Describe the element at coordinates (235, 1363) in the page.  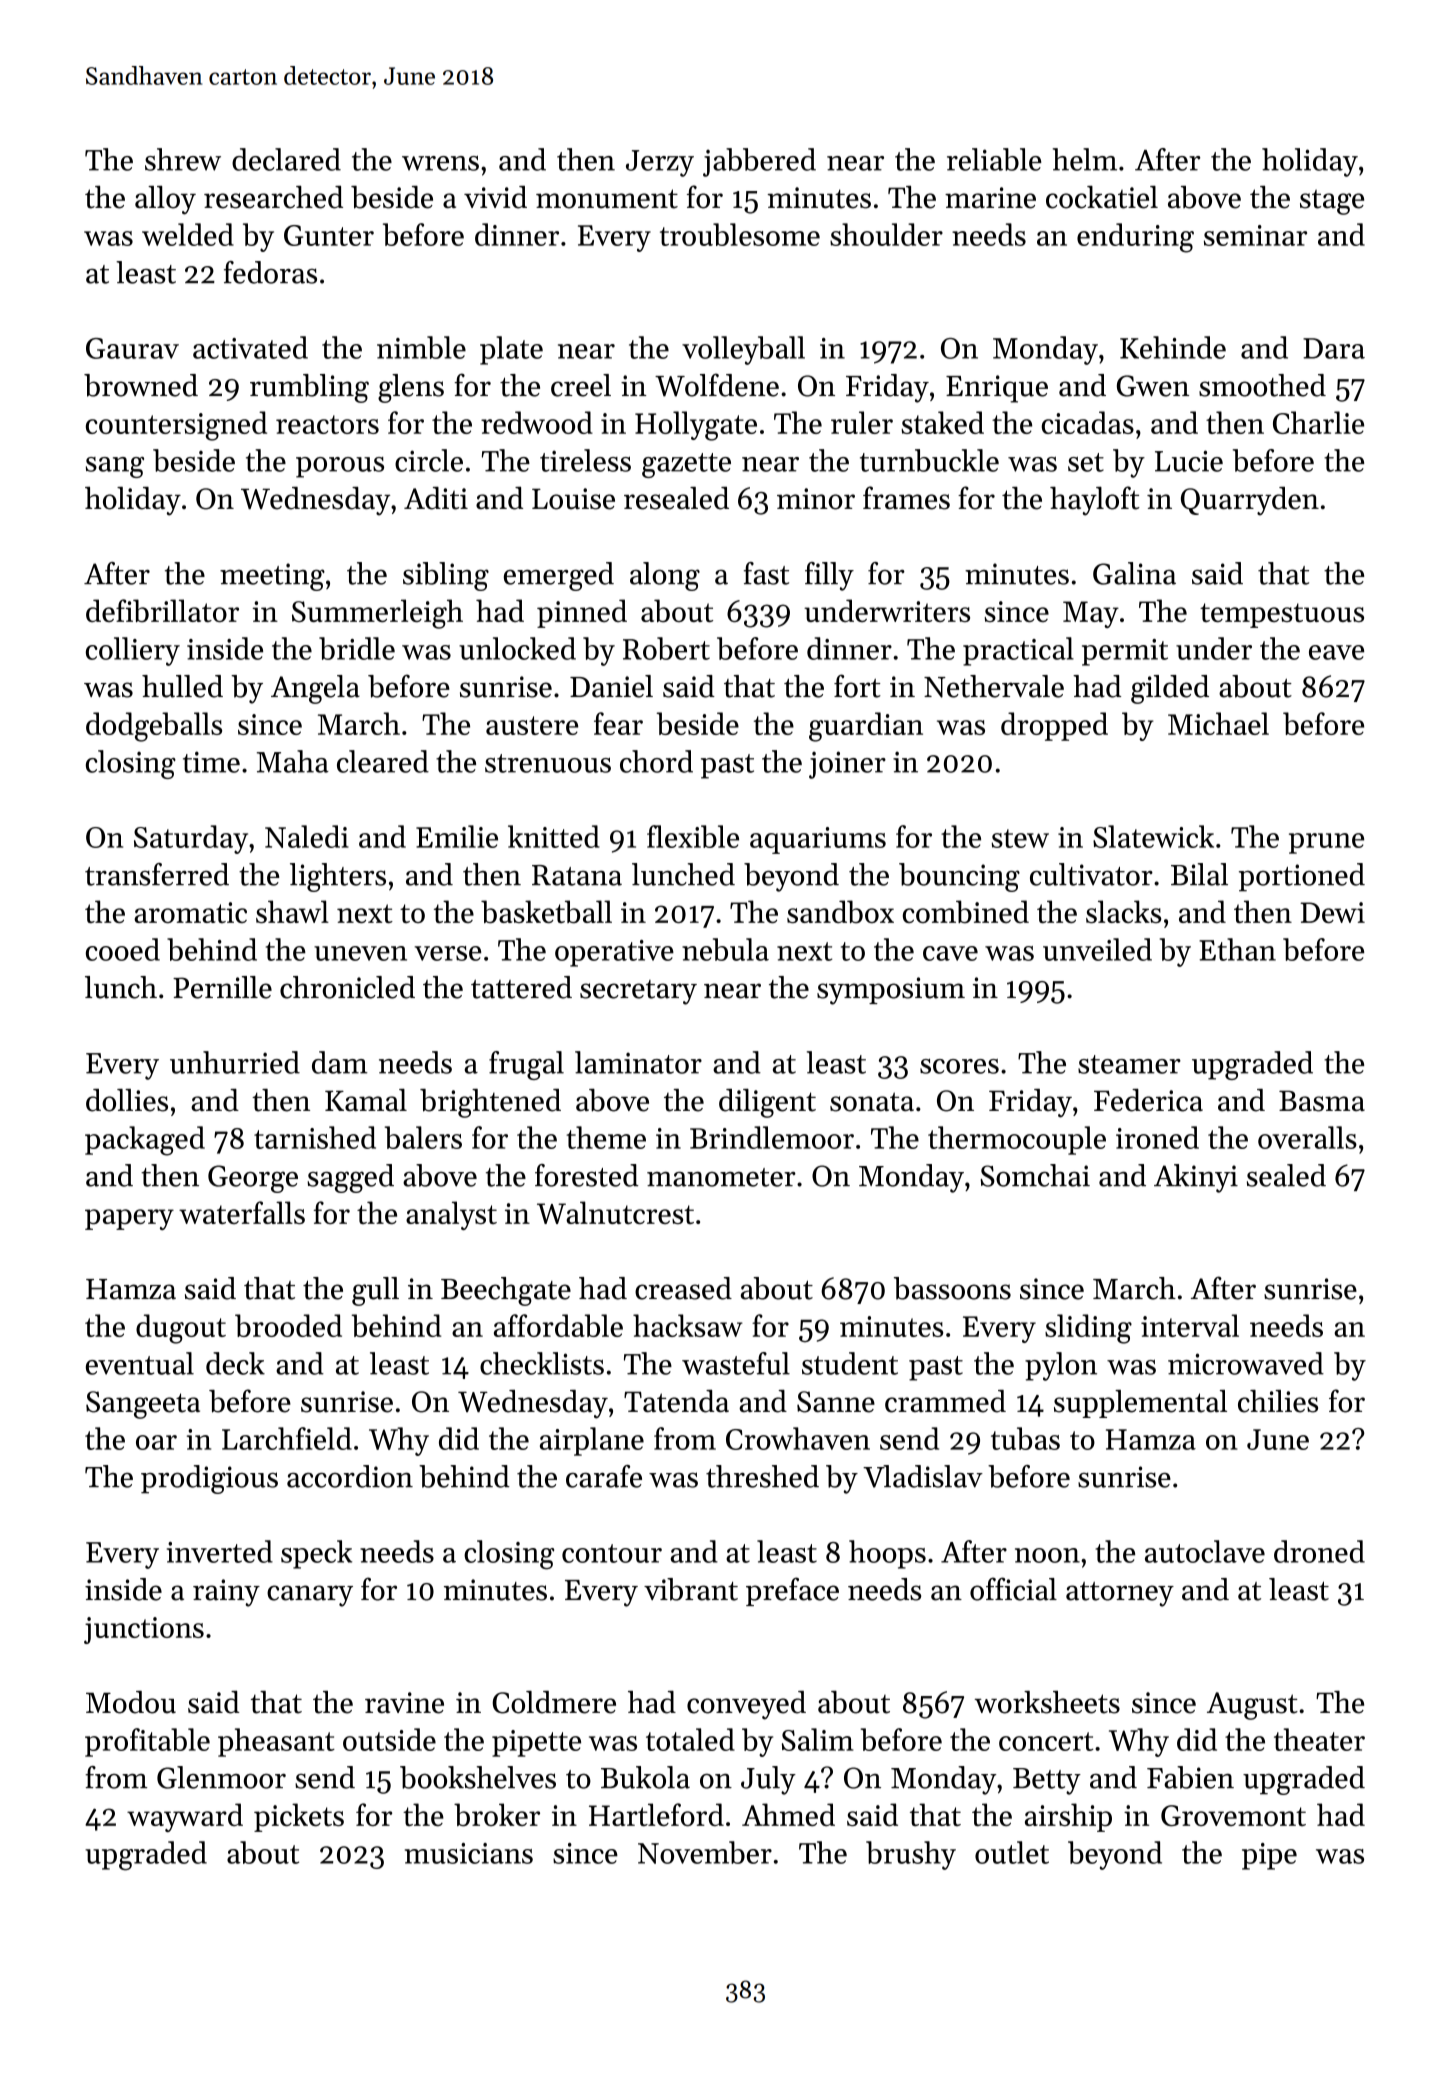
I see `deck` at that location.
